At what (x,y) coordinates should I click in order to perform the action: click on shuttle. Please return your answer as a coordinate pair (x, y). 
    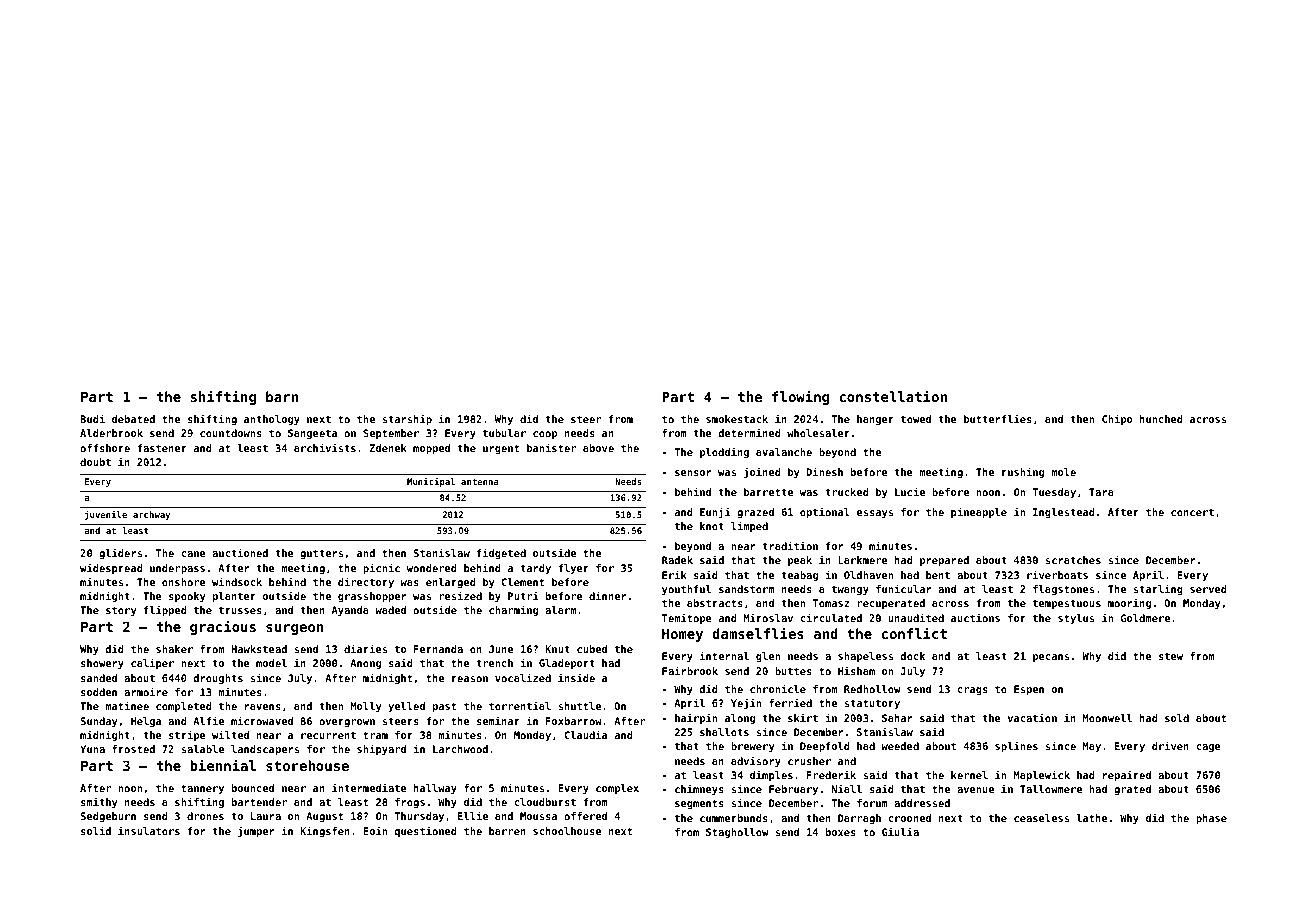
    Looking at the image, I should click on (579, 706).
